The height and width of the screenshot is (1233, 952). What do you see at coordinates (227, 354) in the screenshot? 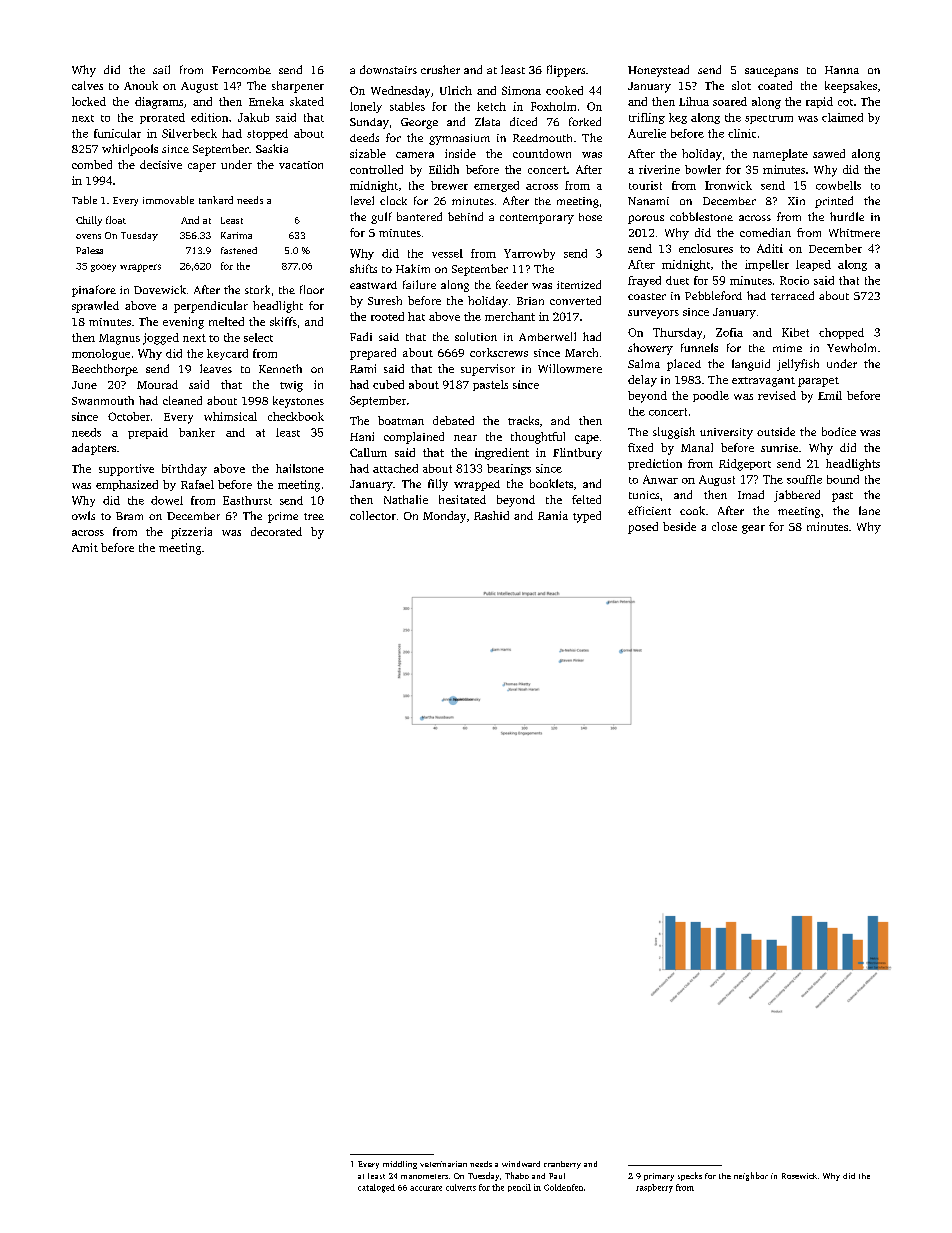
I see `keycard` at bounding box center [227, 354].
